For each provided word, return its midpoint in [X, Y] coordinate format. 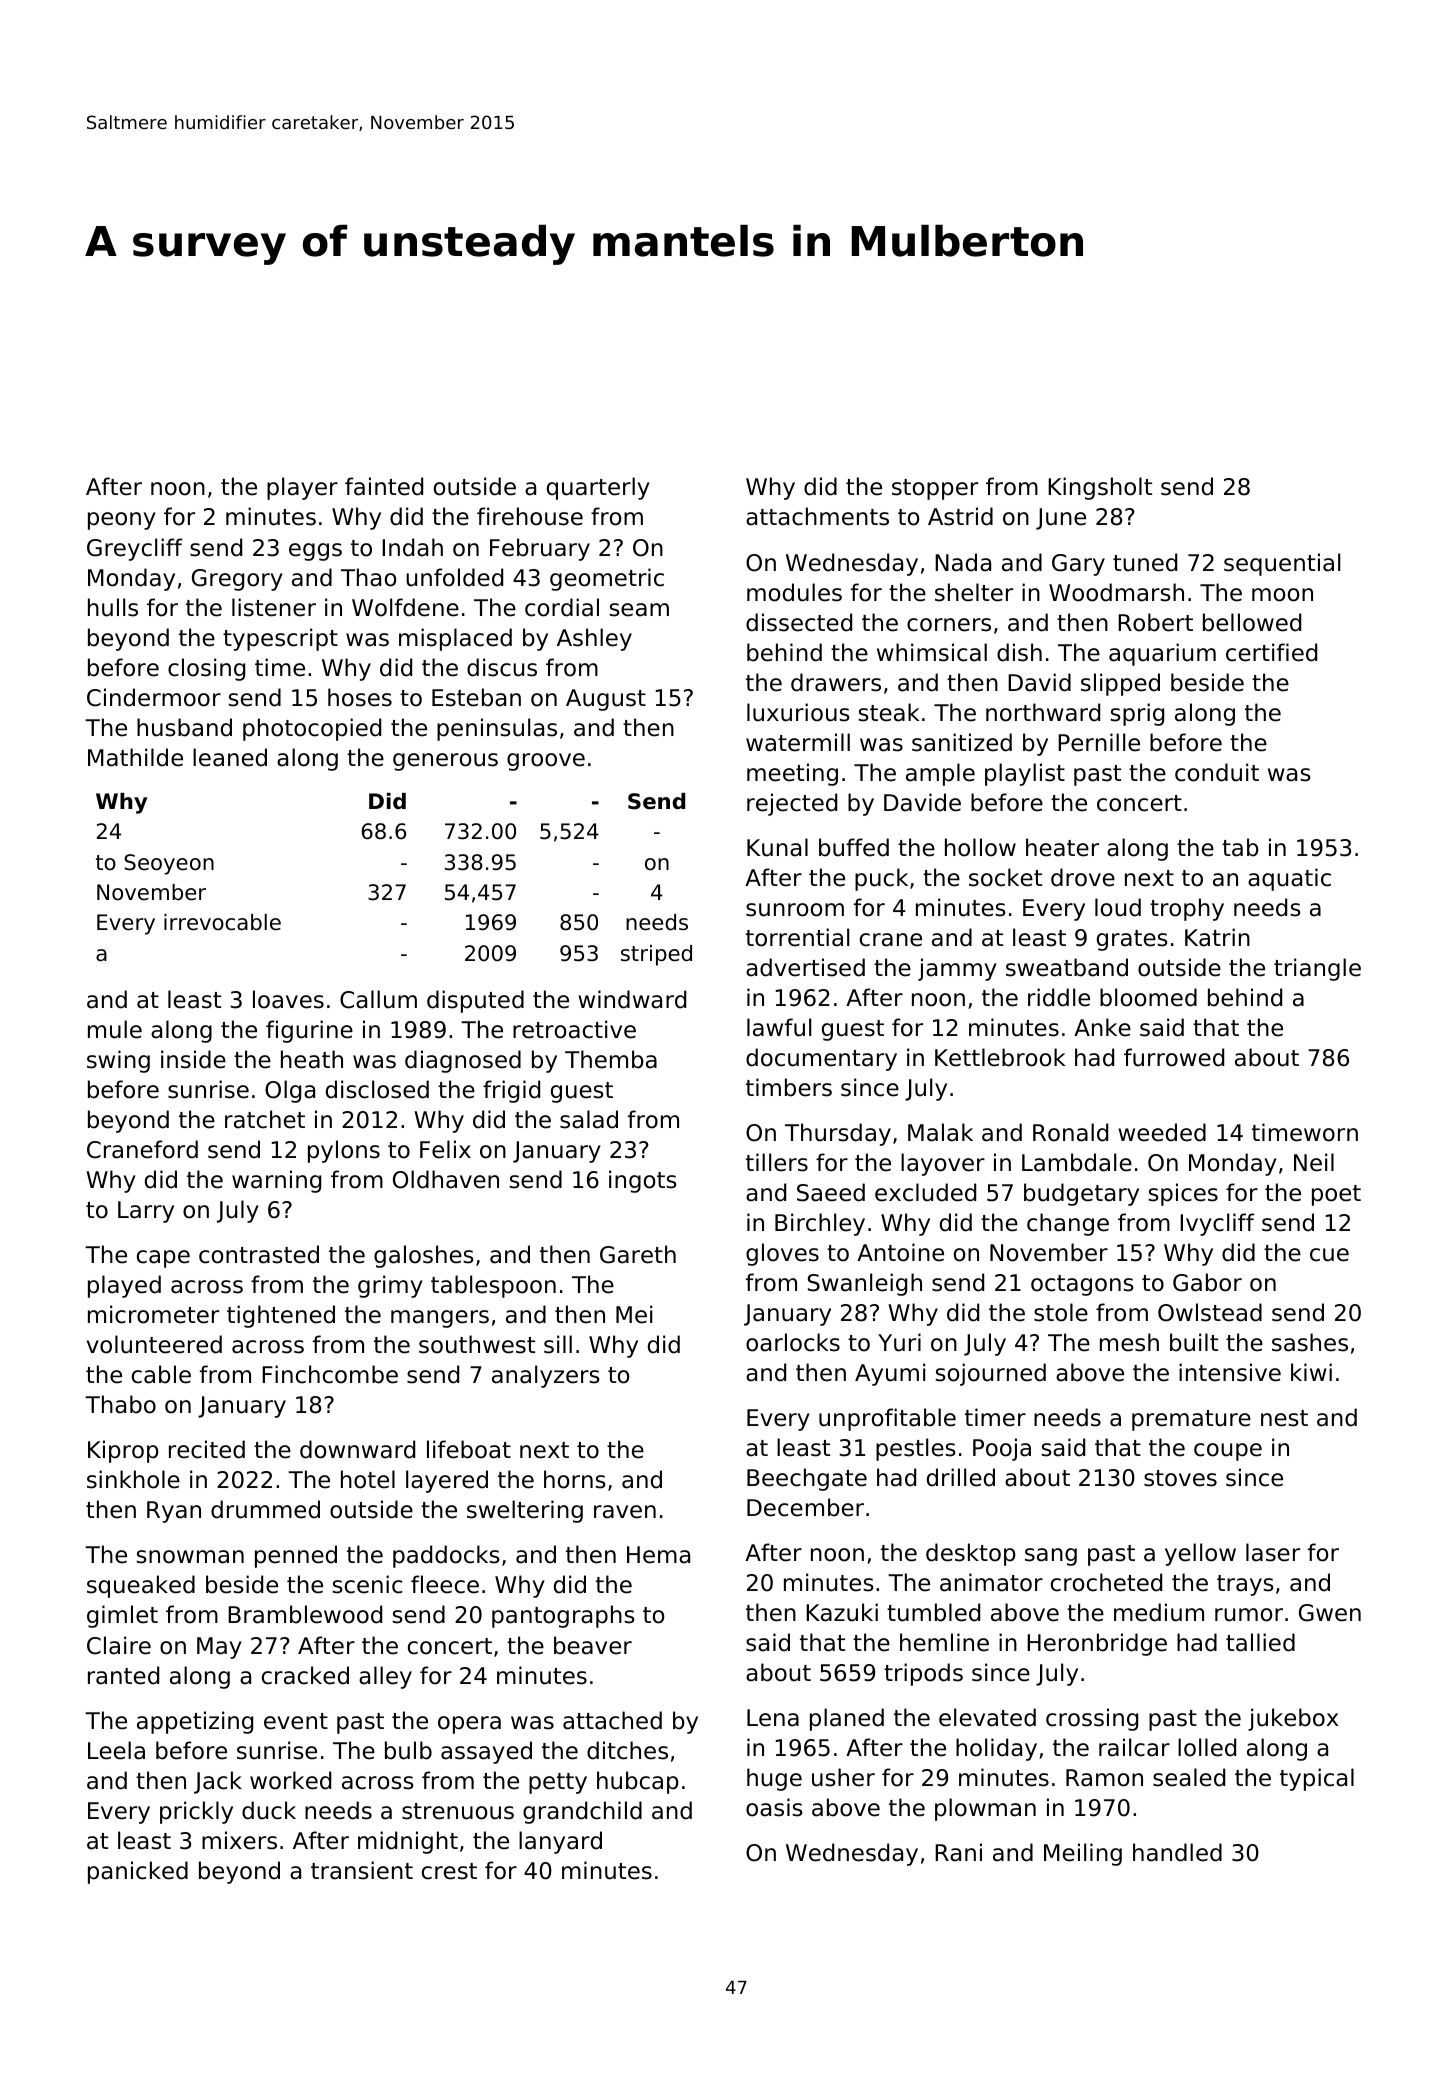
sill [558, 1344]
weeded [1162, 1132]
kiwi [1311, 1372]
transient [362, 1870]
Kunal [777, 847]
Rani [958, 1852]
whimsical [932, 652]
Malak [940, 1132]
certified [1271, 652]
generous [445, 762]
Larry [146, 1212]
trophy [1187, 909]
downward [357, 1449]
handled [1177, 1852]
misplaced [455, 639]
